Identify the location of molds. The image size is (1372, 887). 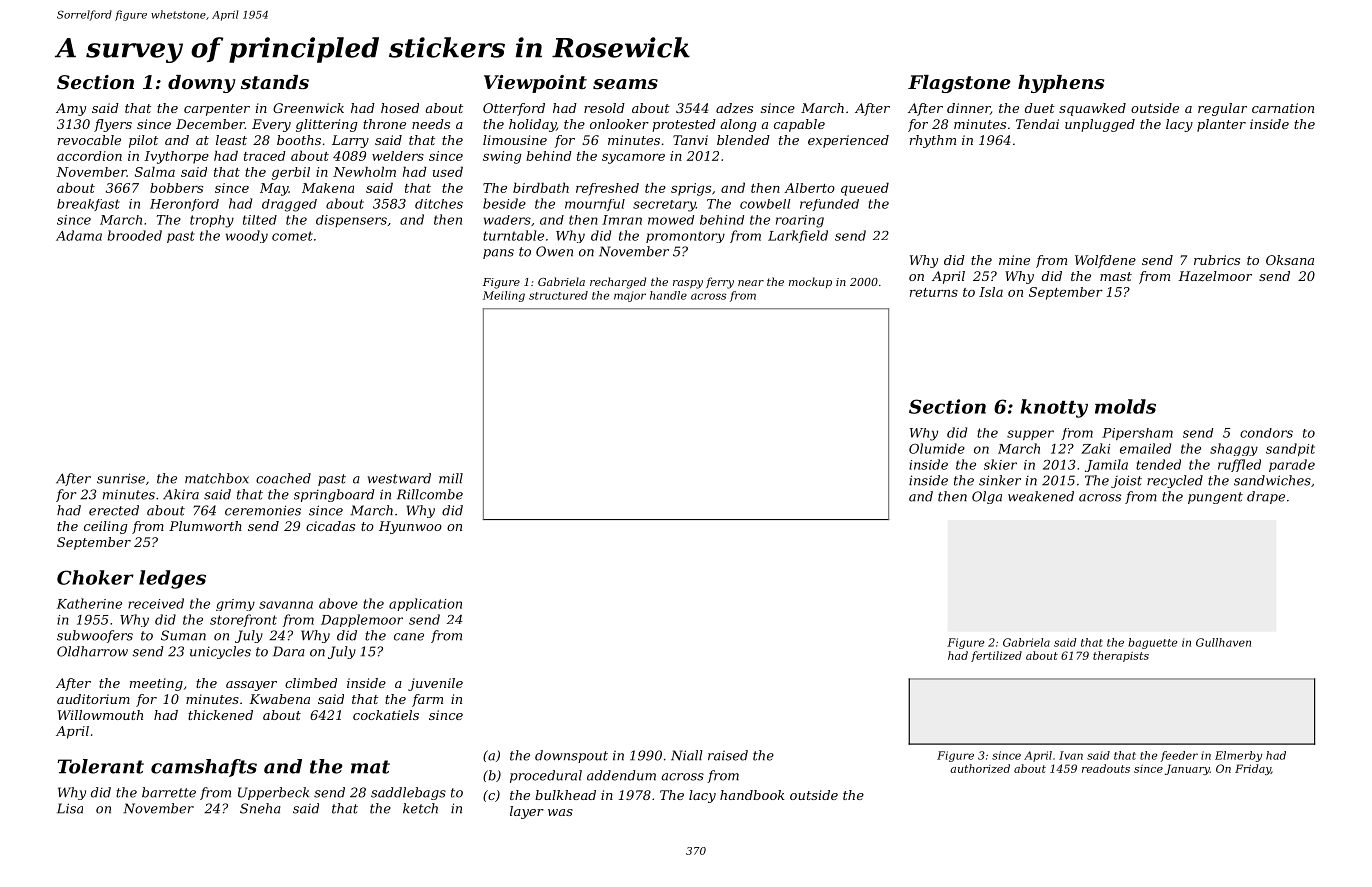
(1125, 406).
